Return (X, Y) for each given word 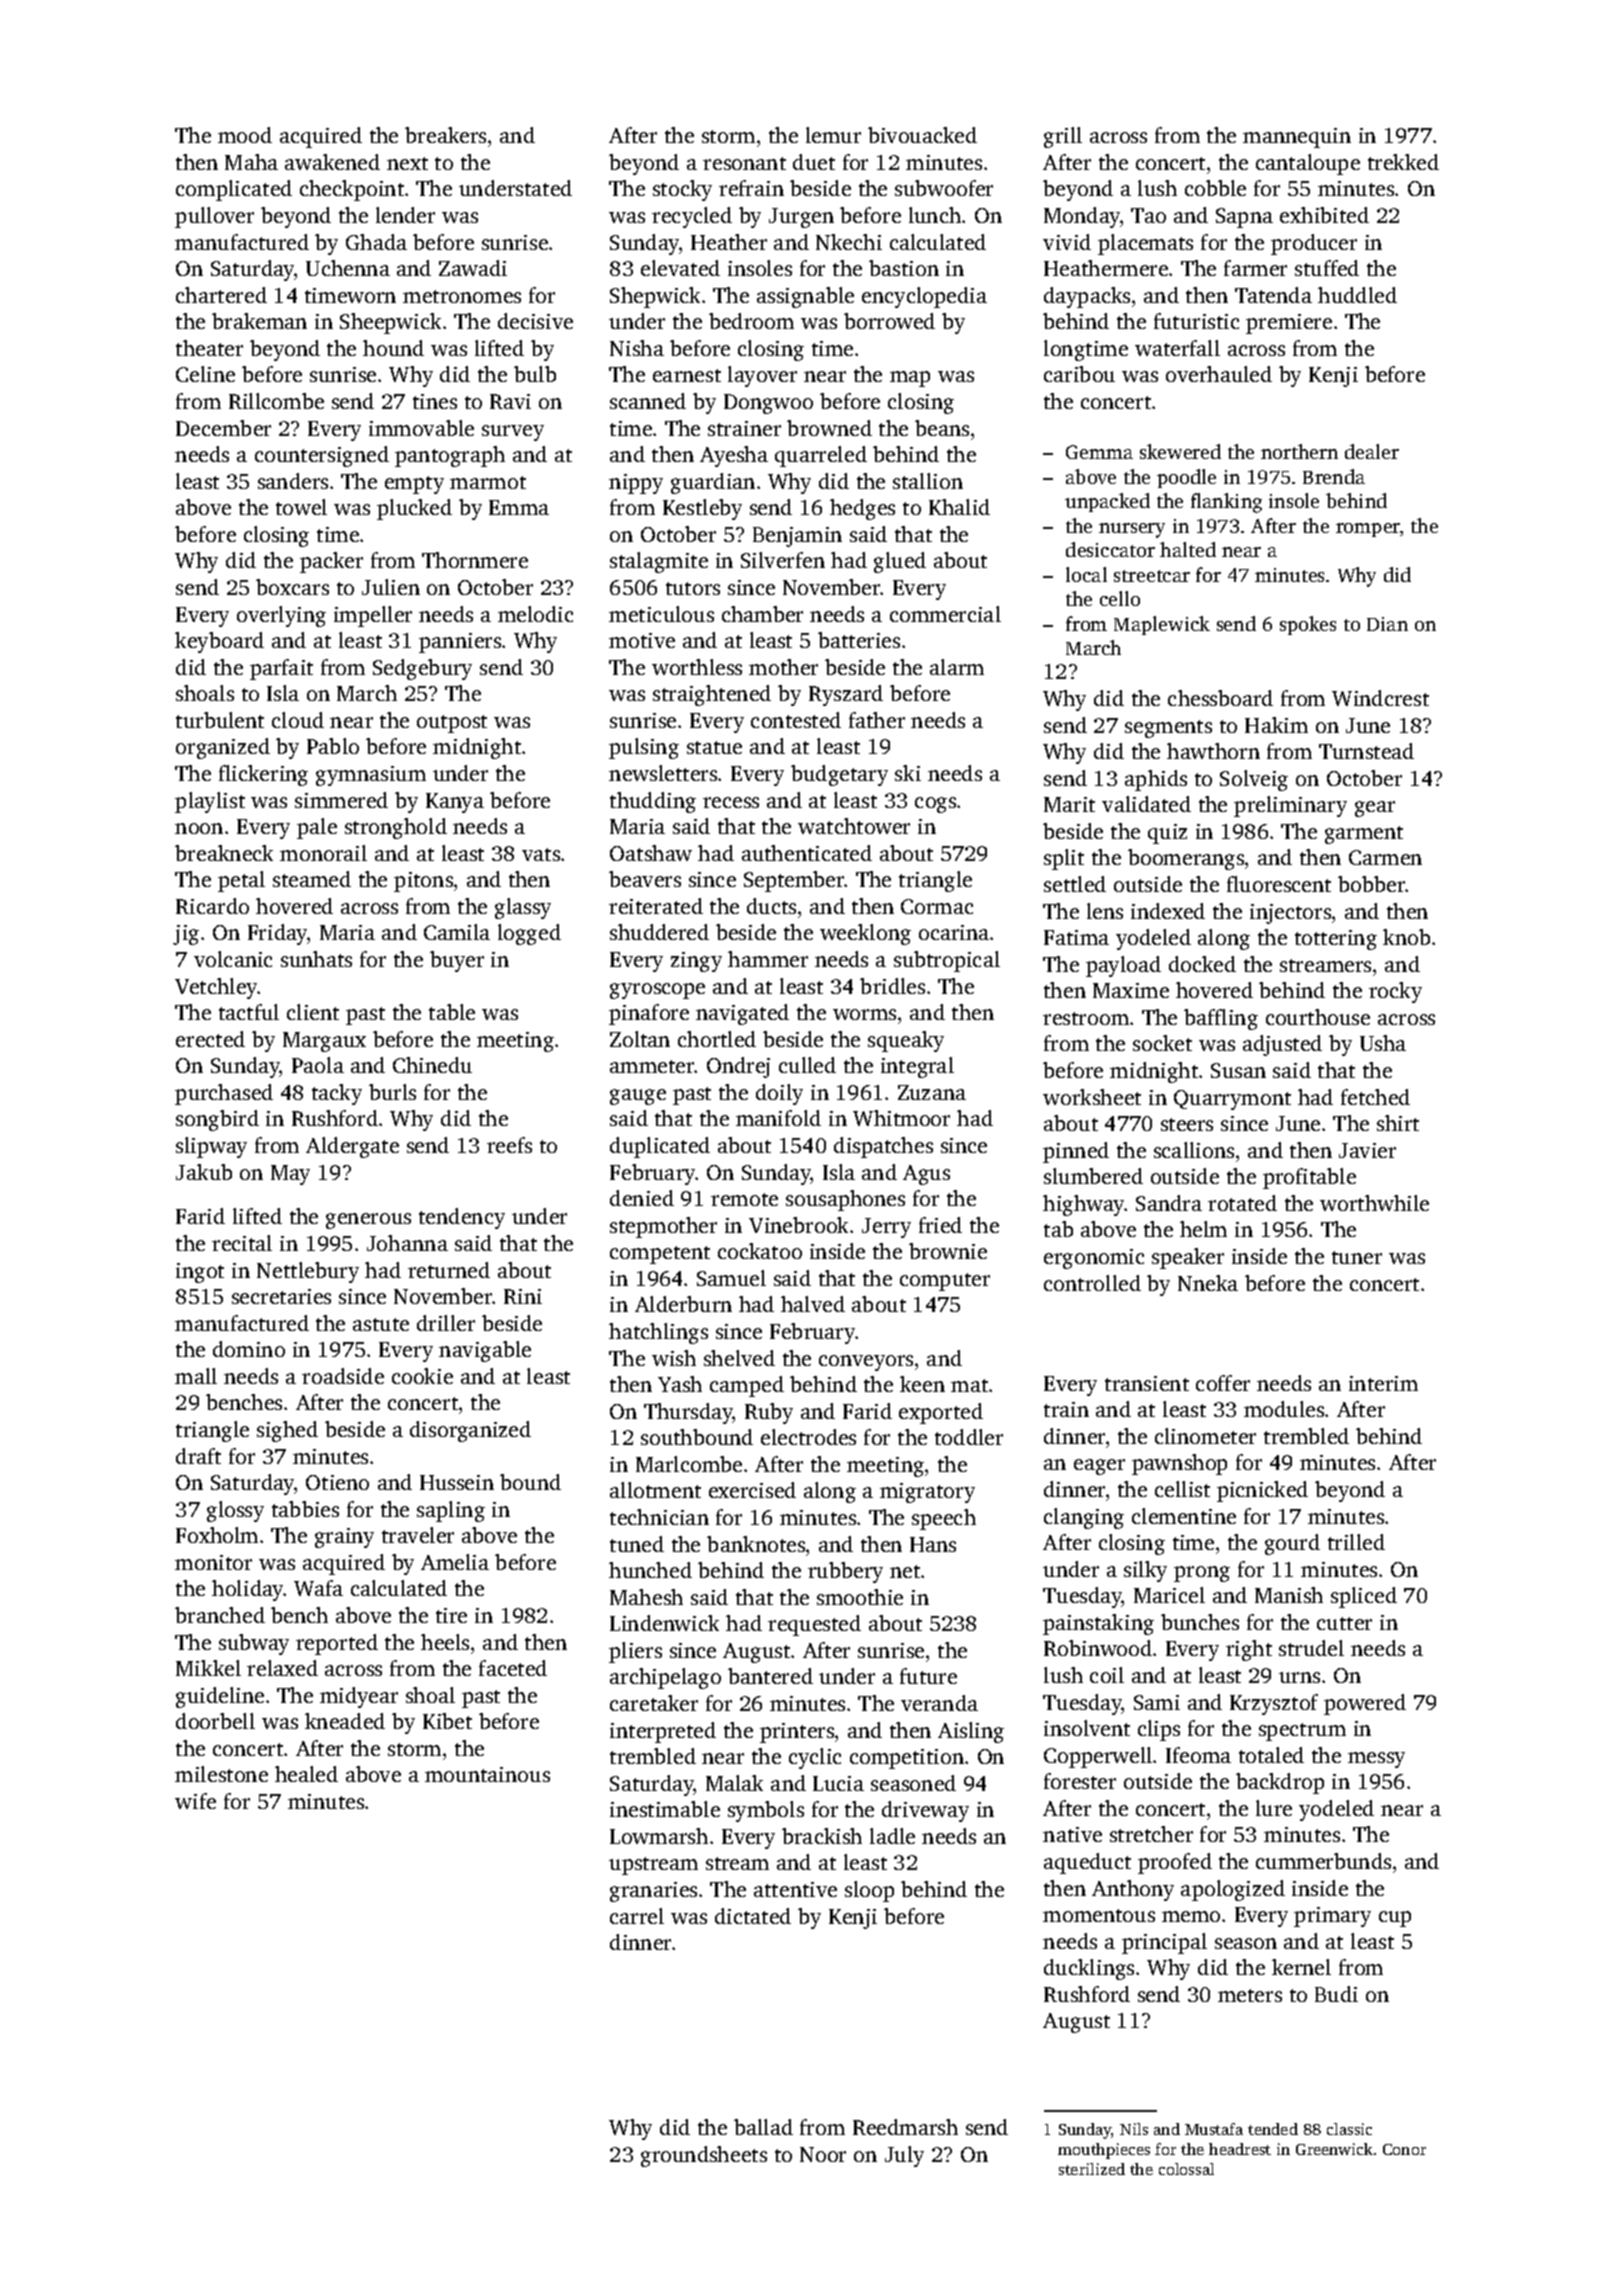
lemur (833, 135)
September (794, 881)
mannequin (1297, 138)
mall (196, 1376)
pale (317, 828)
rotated (1242, 1203)
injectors (1290, 914)
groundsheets (704, 2156)
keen (922, 1384)
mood (245, 135)
